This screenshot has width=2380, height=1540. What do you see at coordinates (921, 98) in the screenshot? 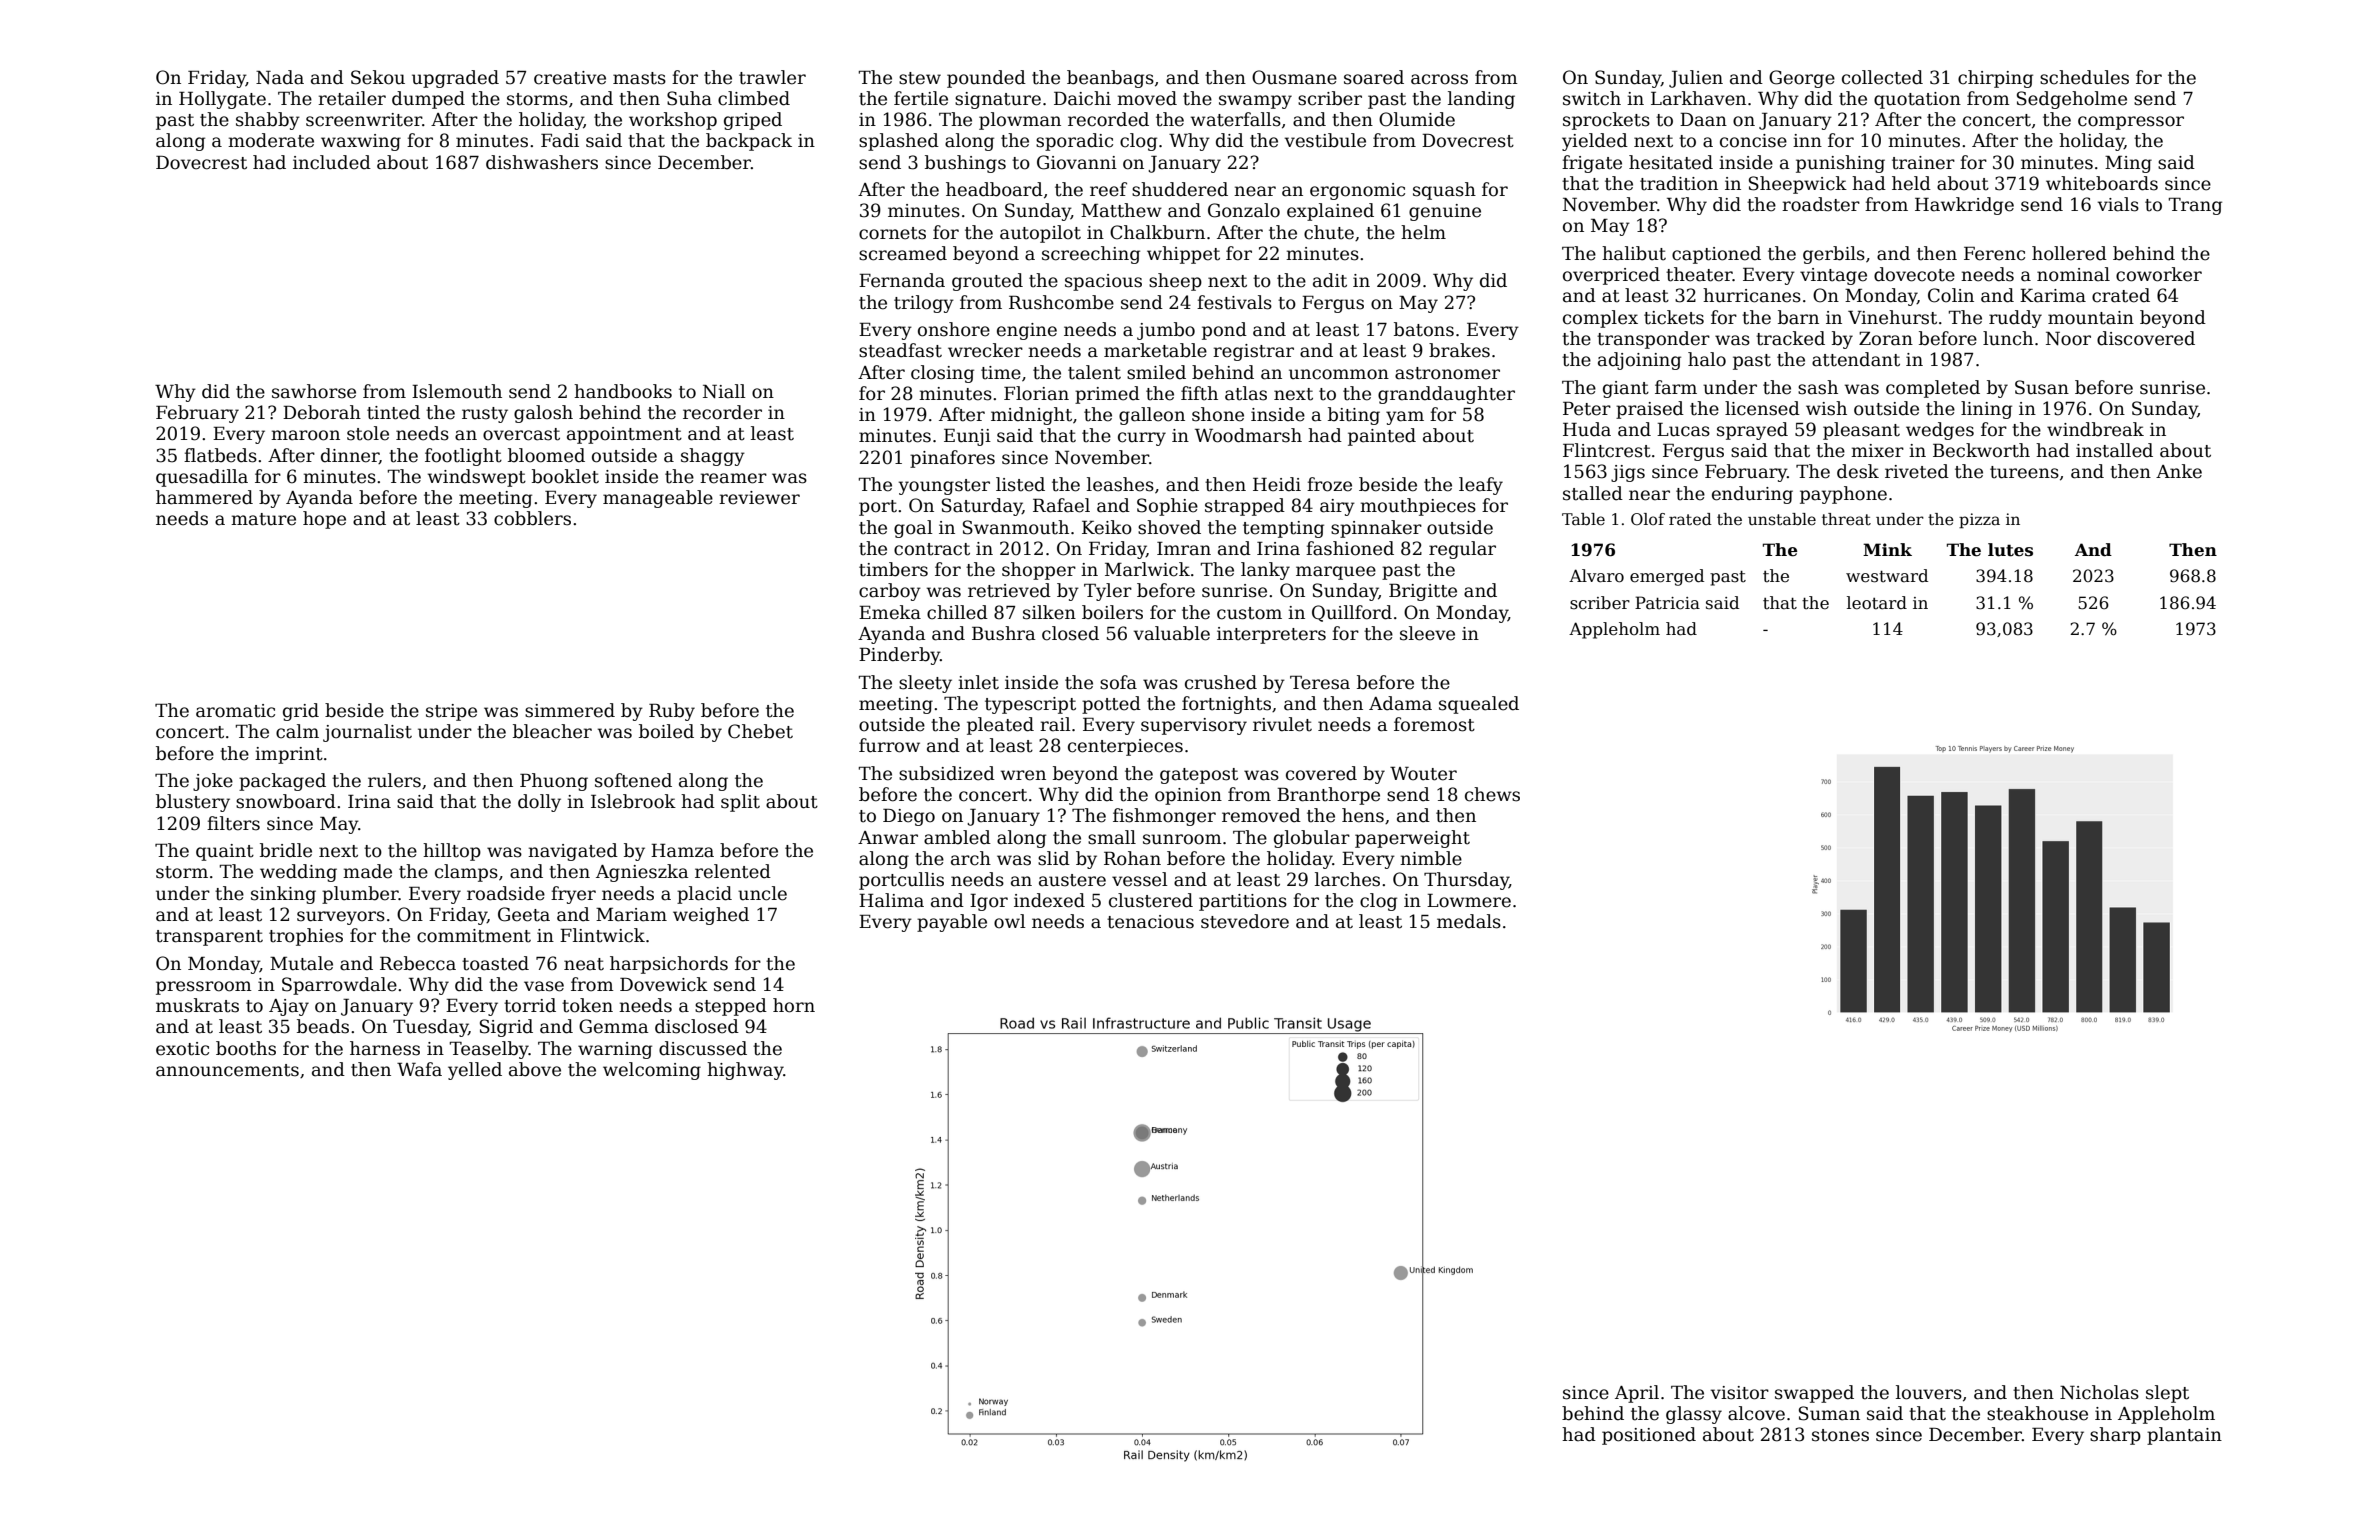
I see `fertile` at bounding box center [921, 98].
